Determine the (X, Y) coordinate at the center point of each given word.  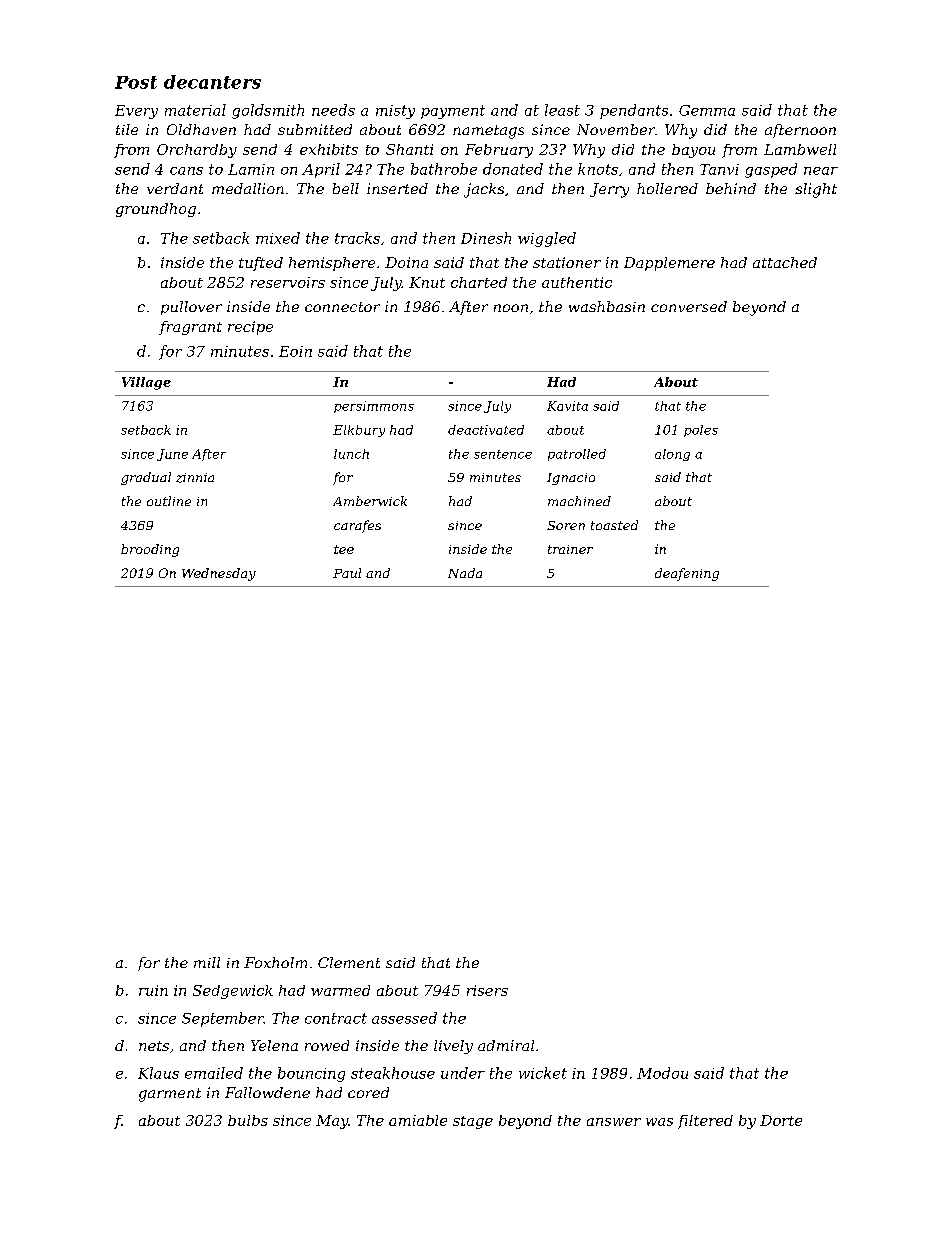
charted (479, 282)
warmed (340, 990)
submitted (315, 129)
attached (785, 262)
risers (487, 990)
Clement (349, 962)
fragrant (190, 328)
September (223, 1019)
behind (731, 188)
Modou (662, 1073)
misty (395, 112)
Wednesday (219, 574)
